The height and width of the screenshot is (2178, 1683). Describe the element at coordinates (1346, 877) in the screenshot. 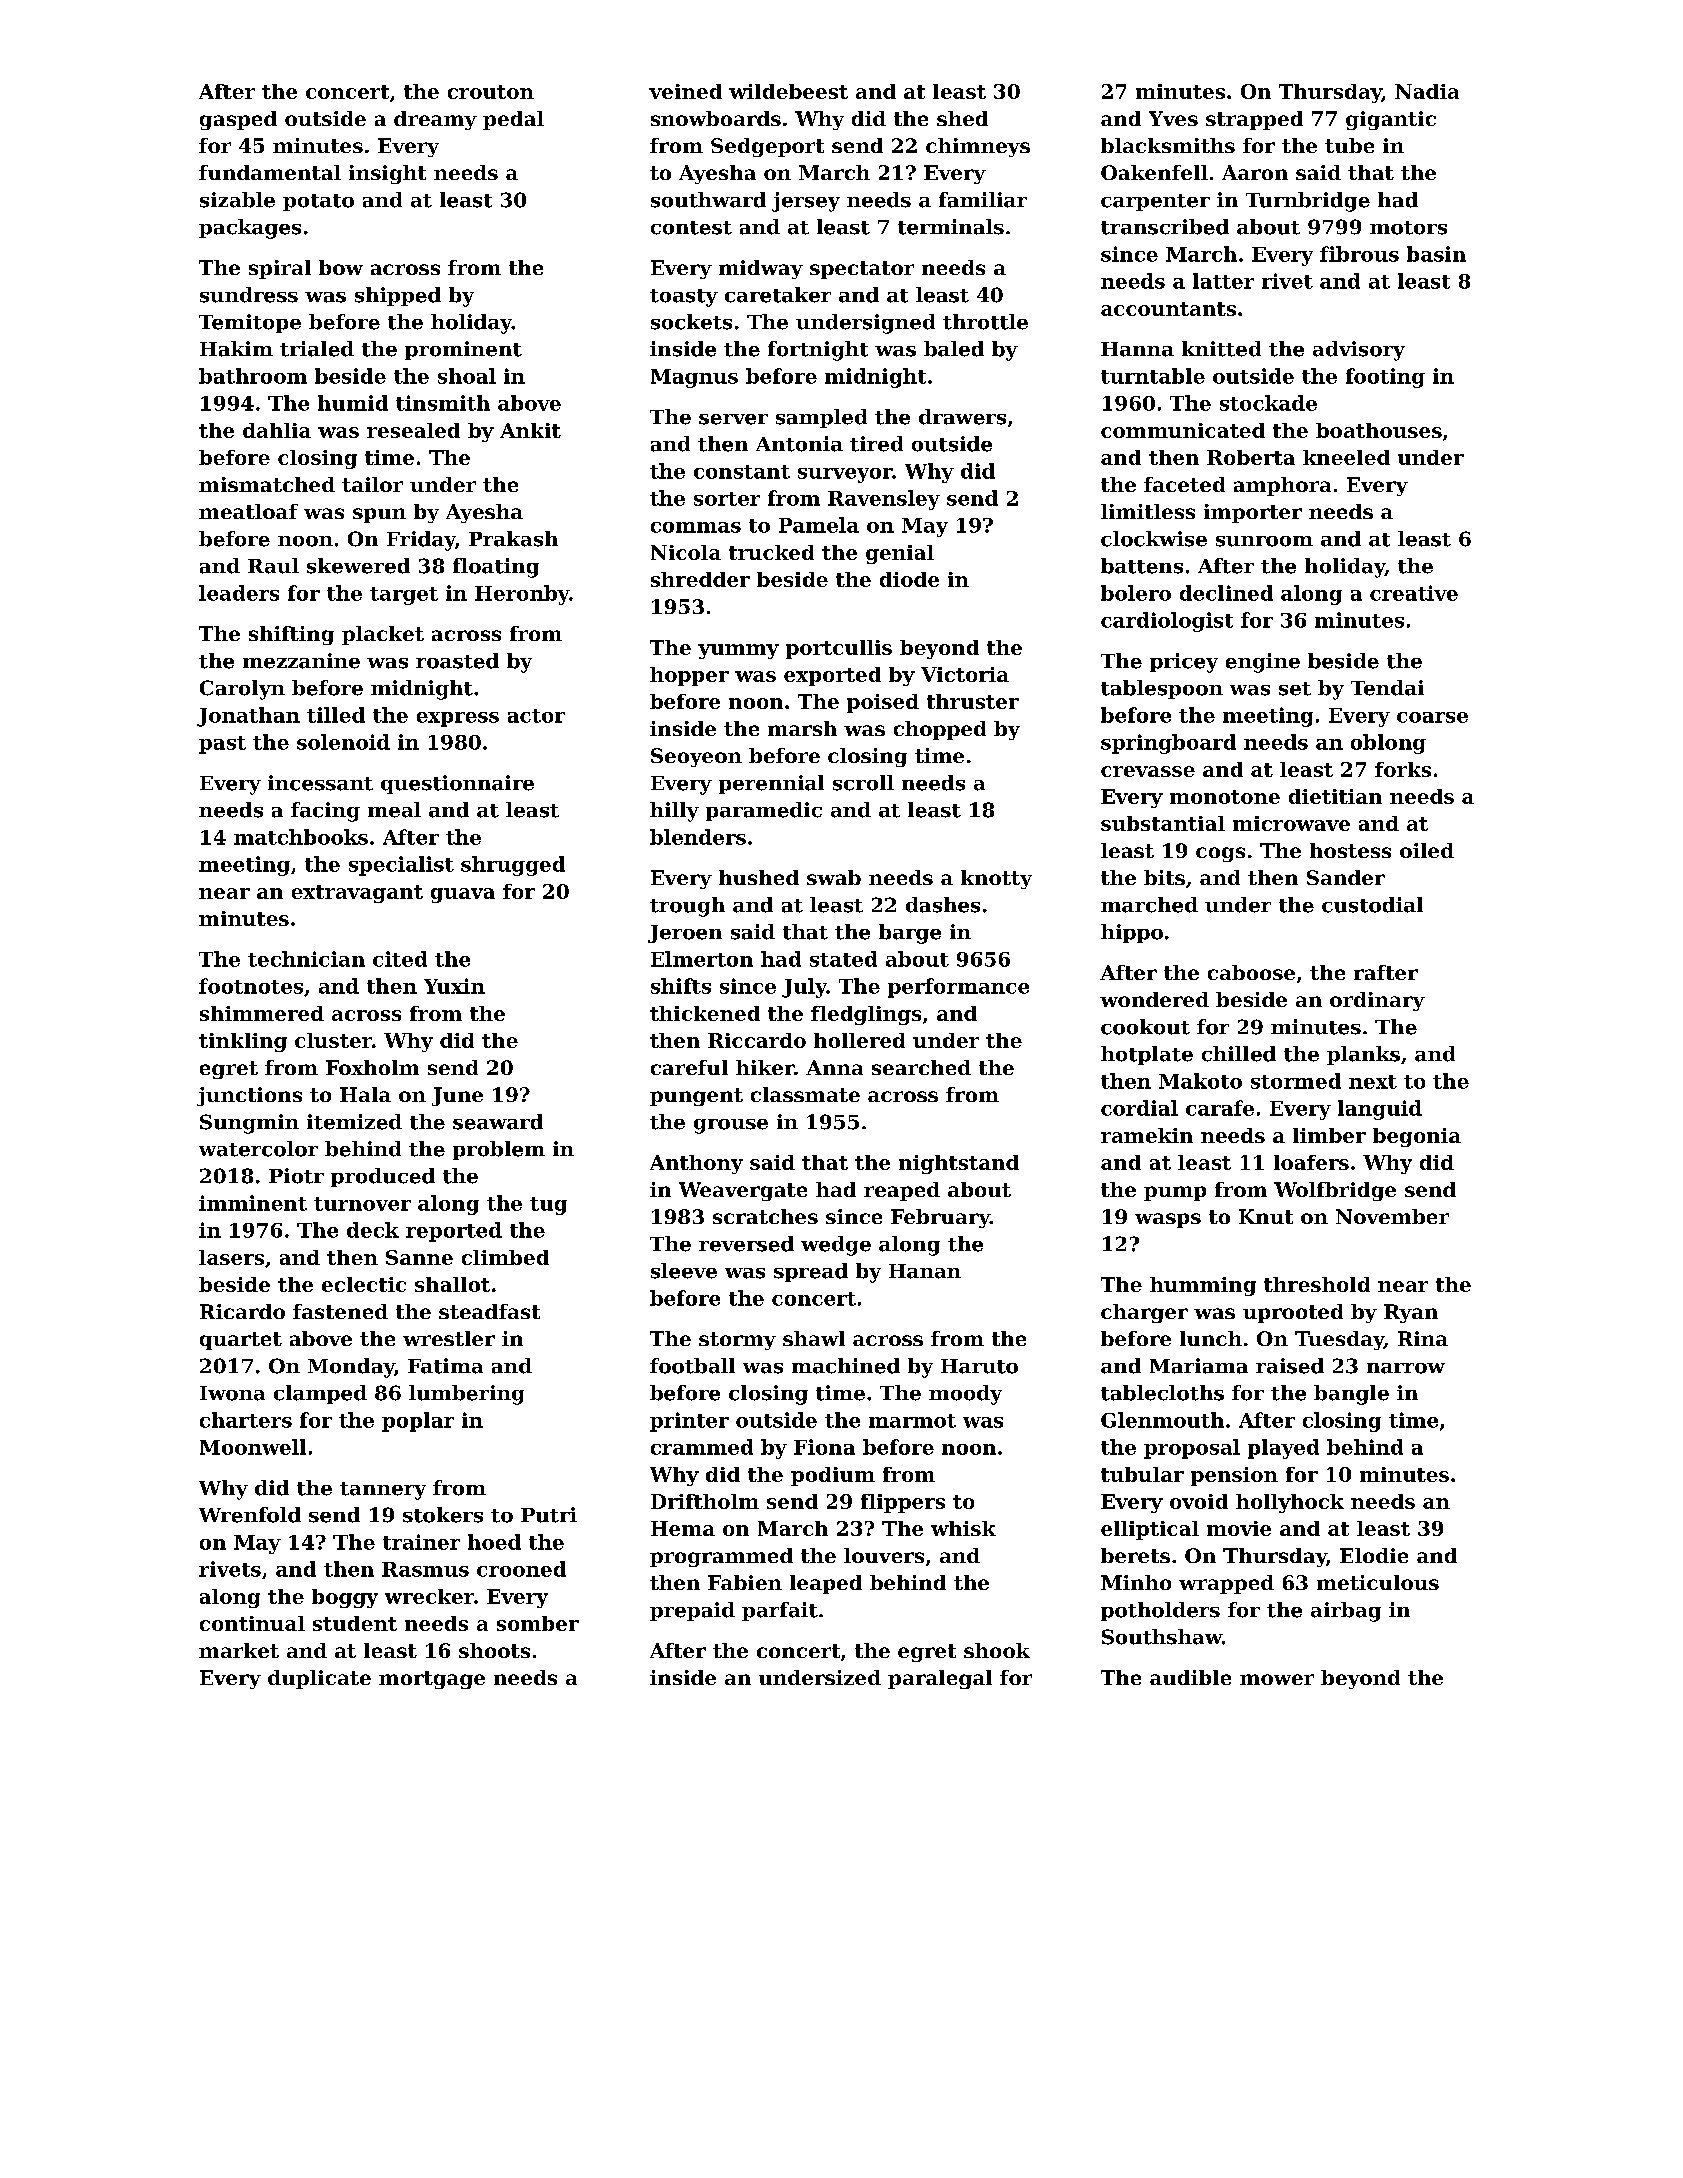

I see `Sander` at that location.
